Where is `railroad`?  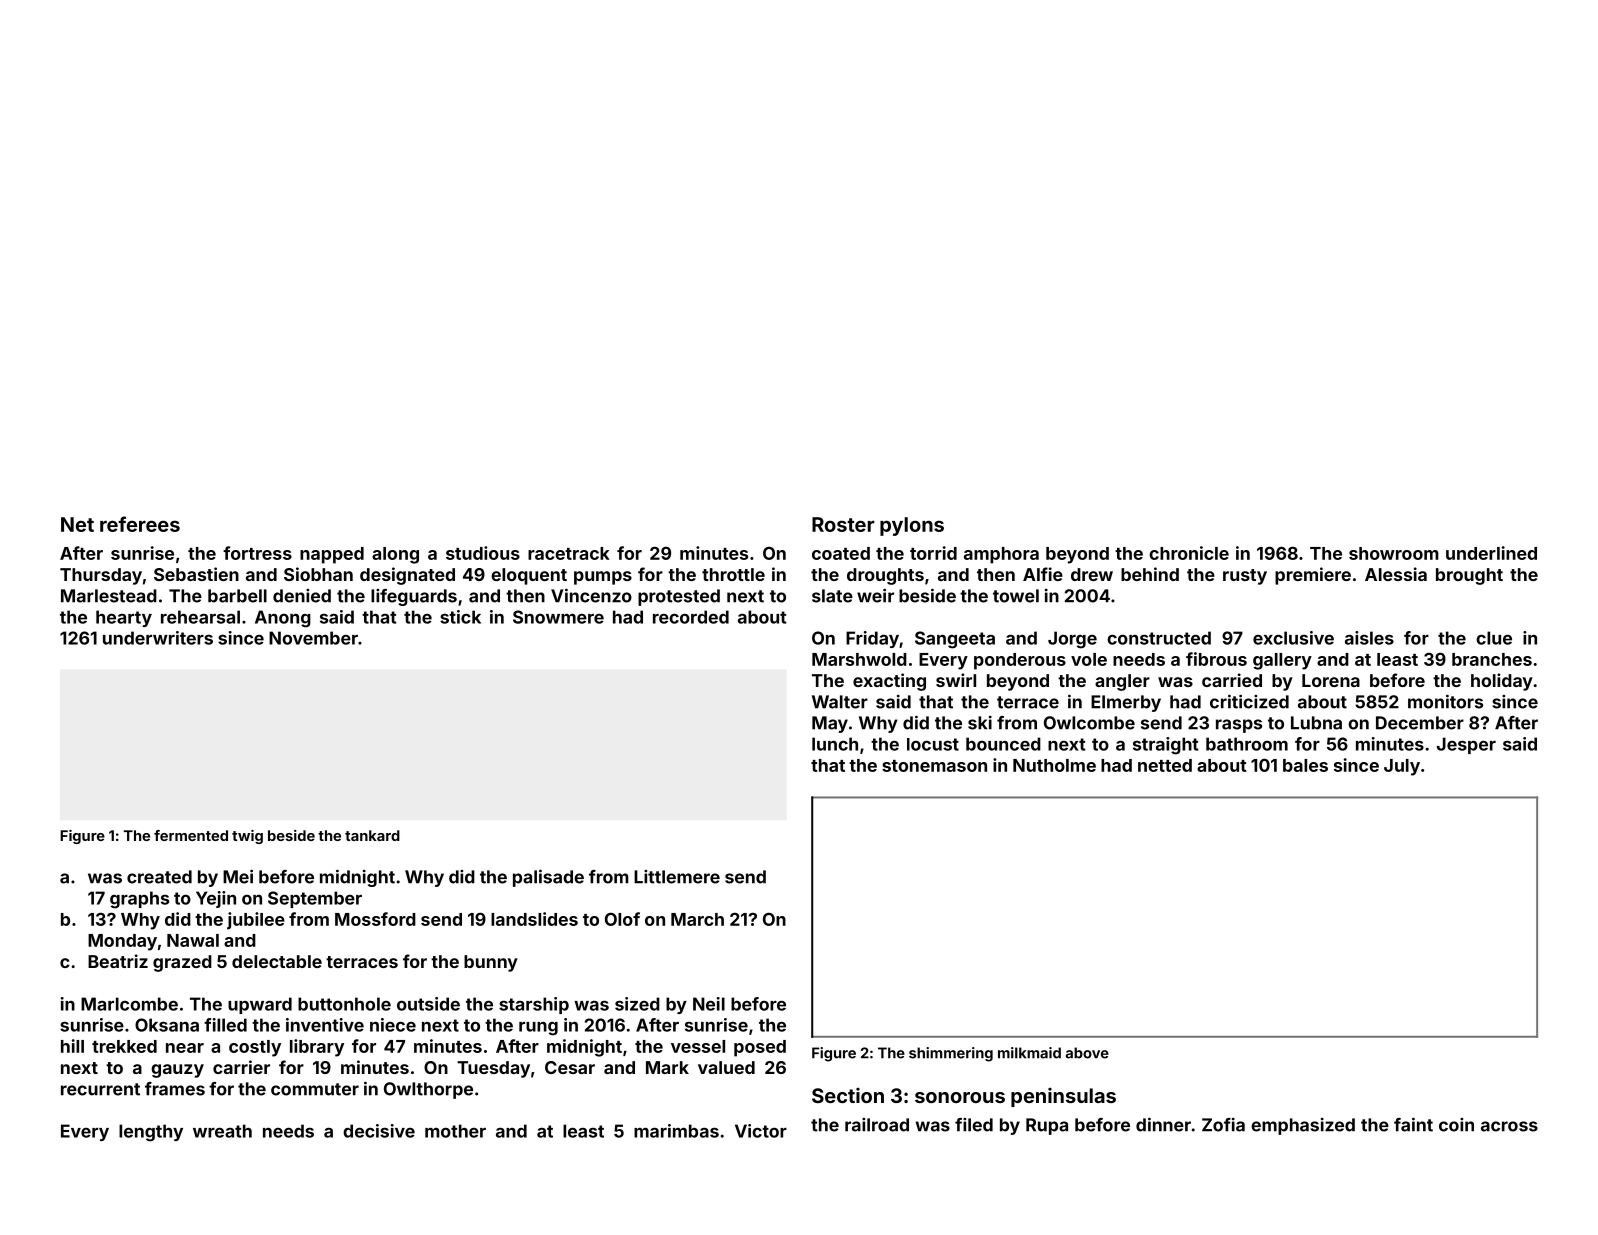 railroad is located at coordinates (877, 1125).
